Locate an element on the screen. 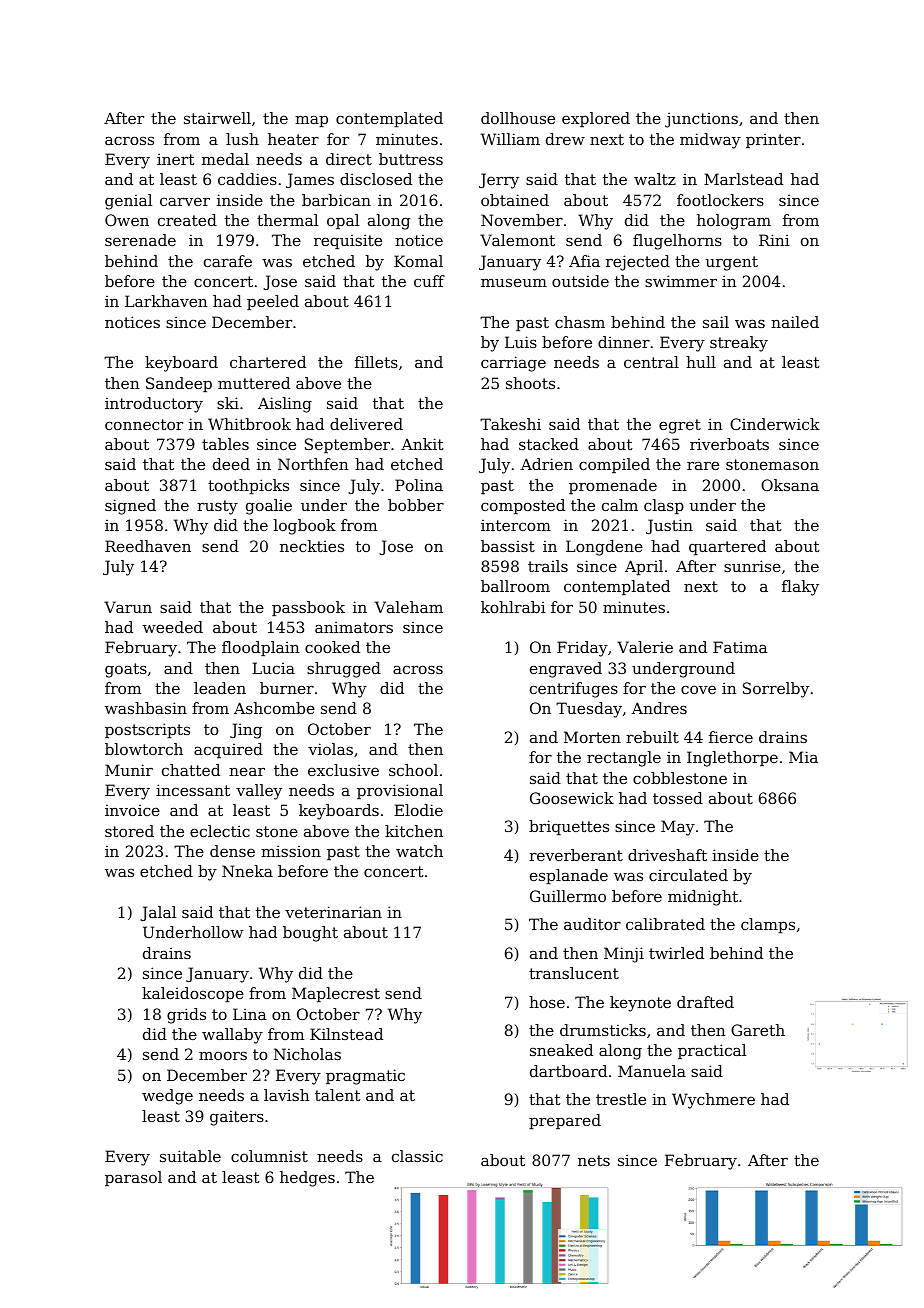  dollhouse is located at coordinates (518, 118).
